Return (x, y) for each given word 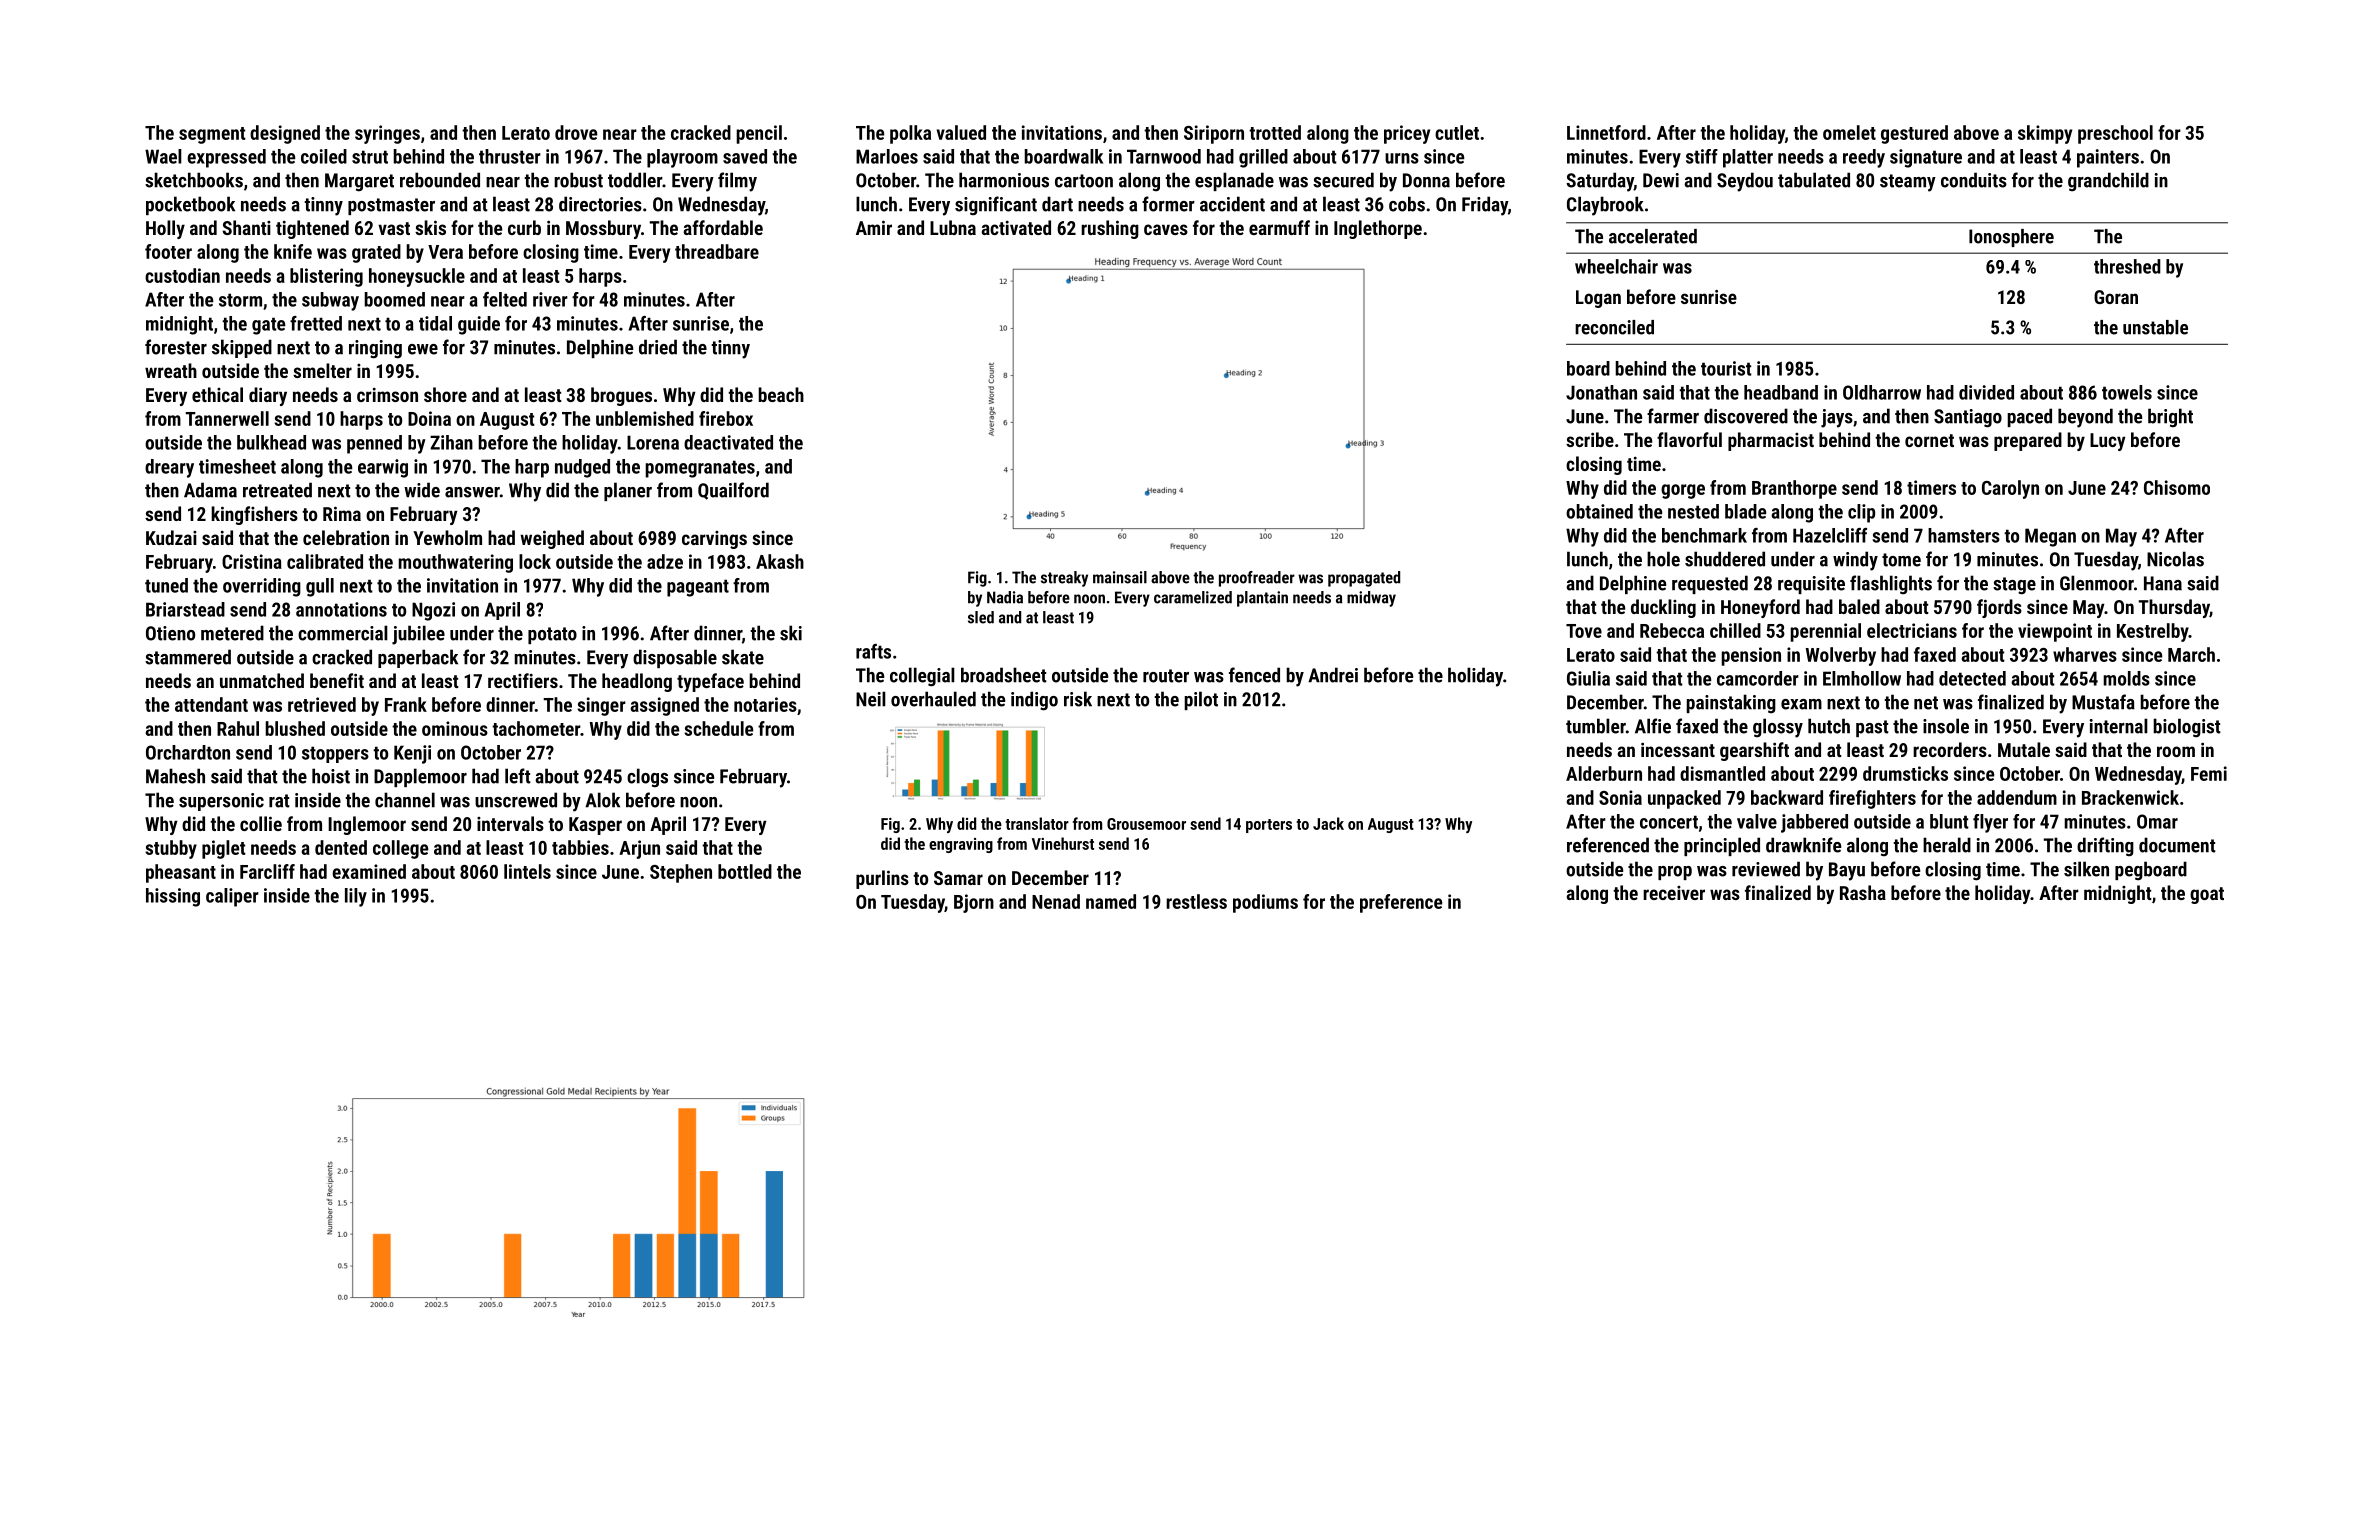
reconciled (1614, 327)
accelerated (1653, 236)
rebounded (440, 180)
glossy (1778, 728)
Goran (2116, 297)
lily (356, 897)
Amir (874, 227)
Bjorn (974, 903)
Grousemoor (1146, 824)
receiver (1674, 893)
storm (240, 300)
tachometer (536, 728)
